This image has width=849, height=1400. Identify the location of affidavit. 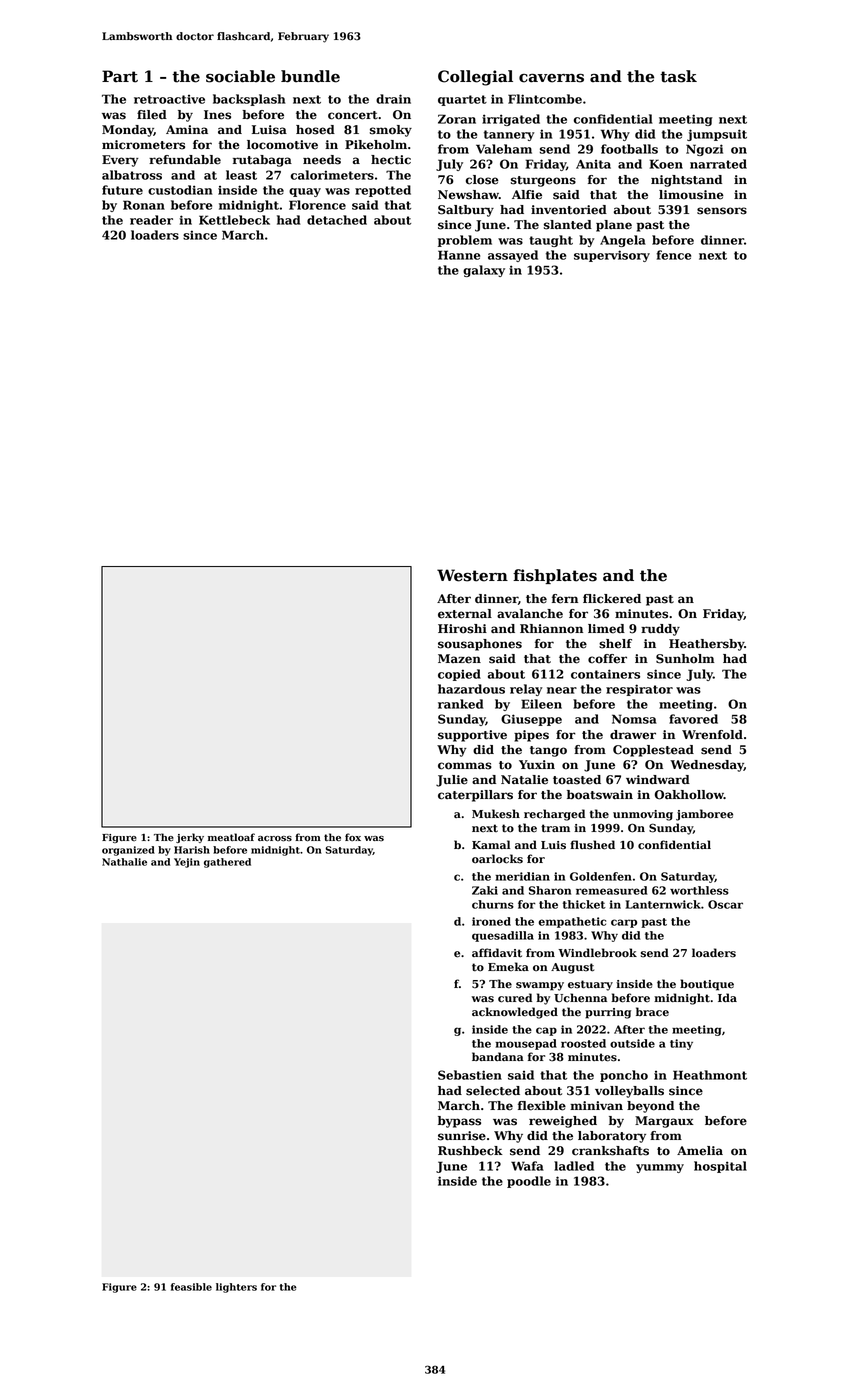
(497, 953).
